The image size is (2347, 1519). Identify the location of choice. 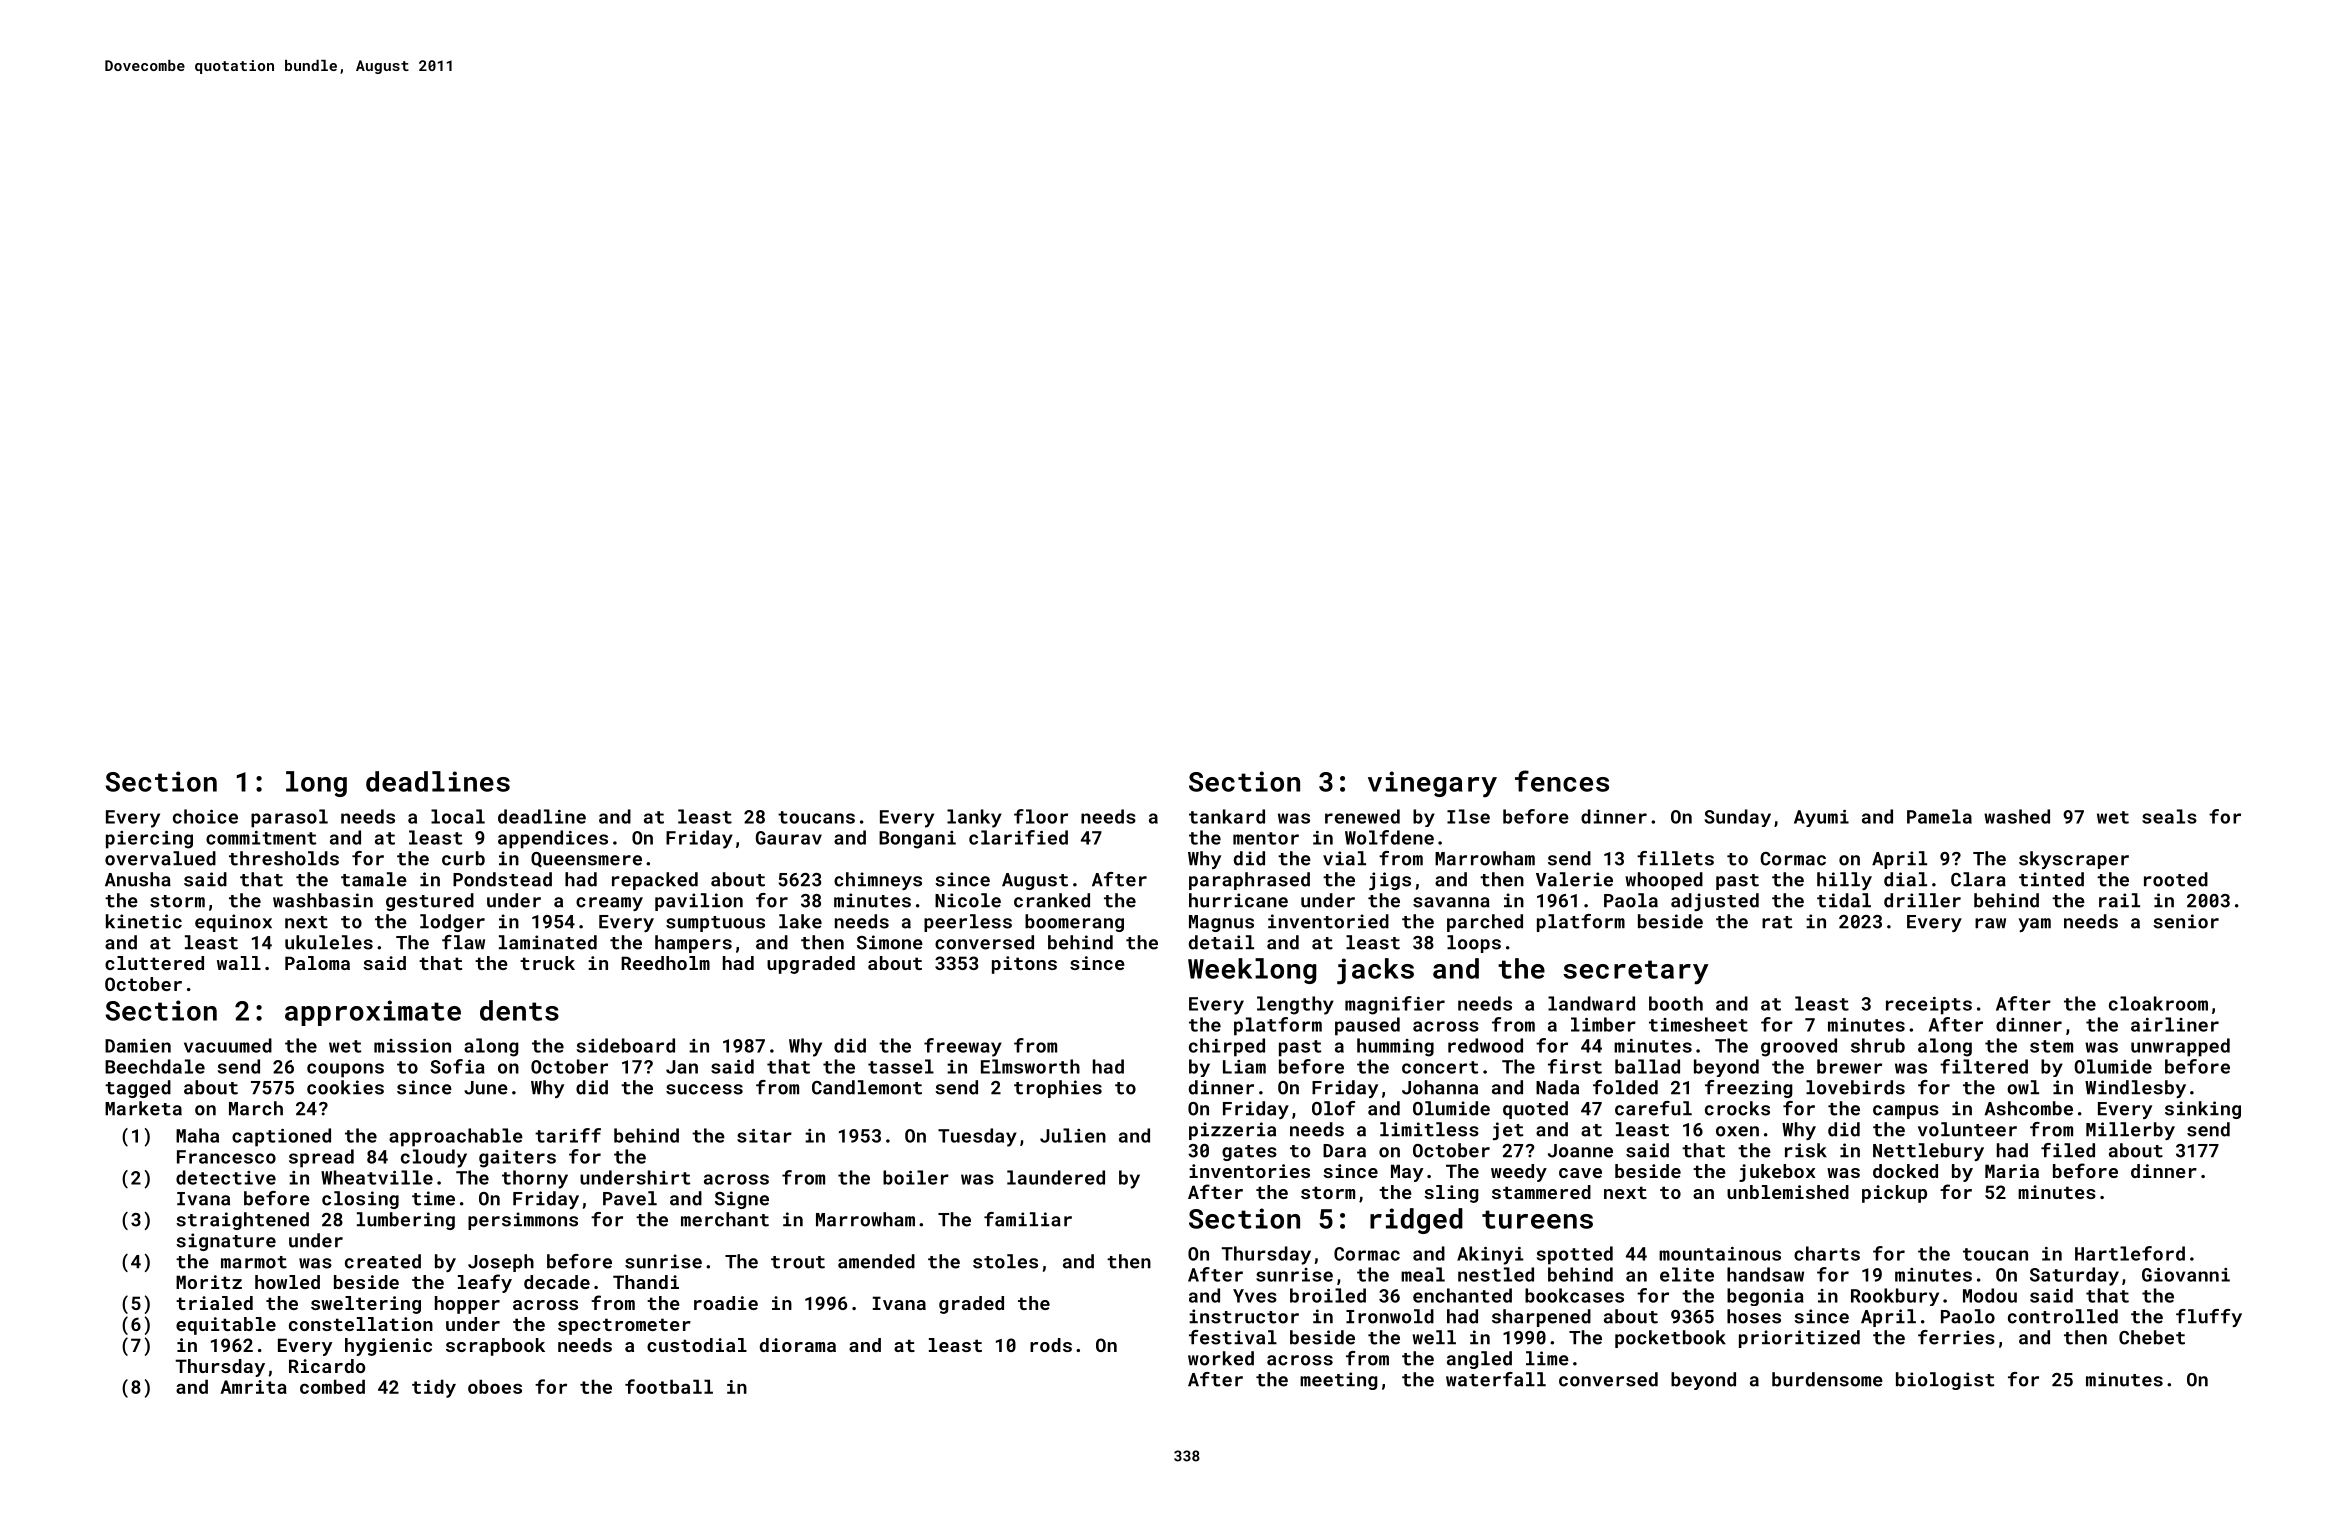
(205, 816).
